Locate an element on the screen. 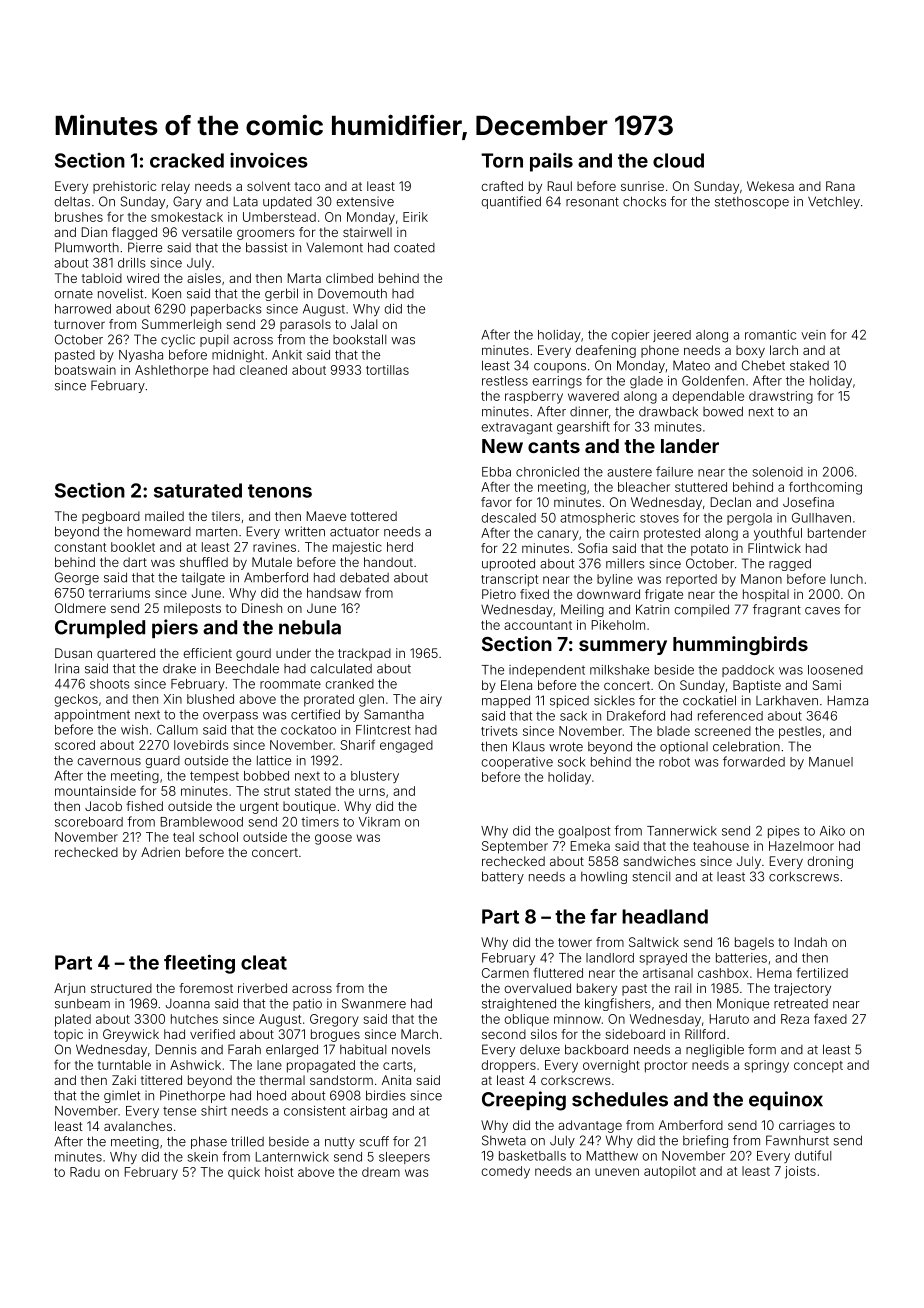  teal is located at coordinates (183, 837).
